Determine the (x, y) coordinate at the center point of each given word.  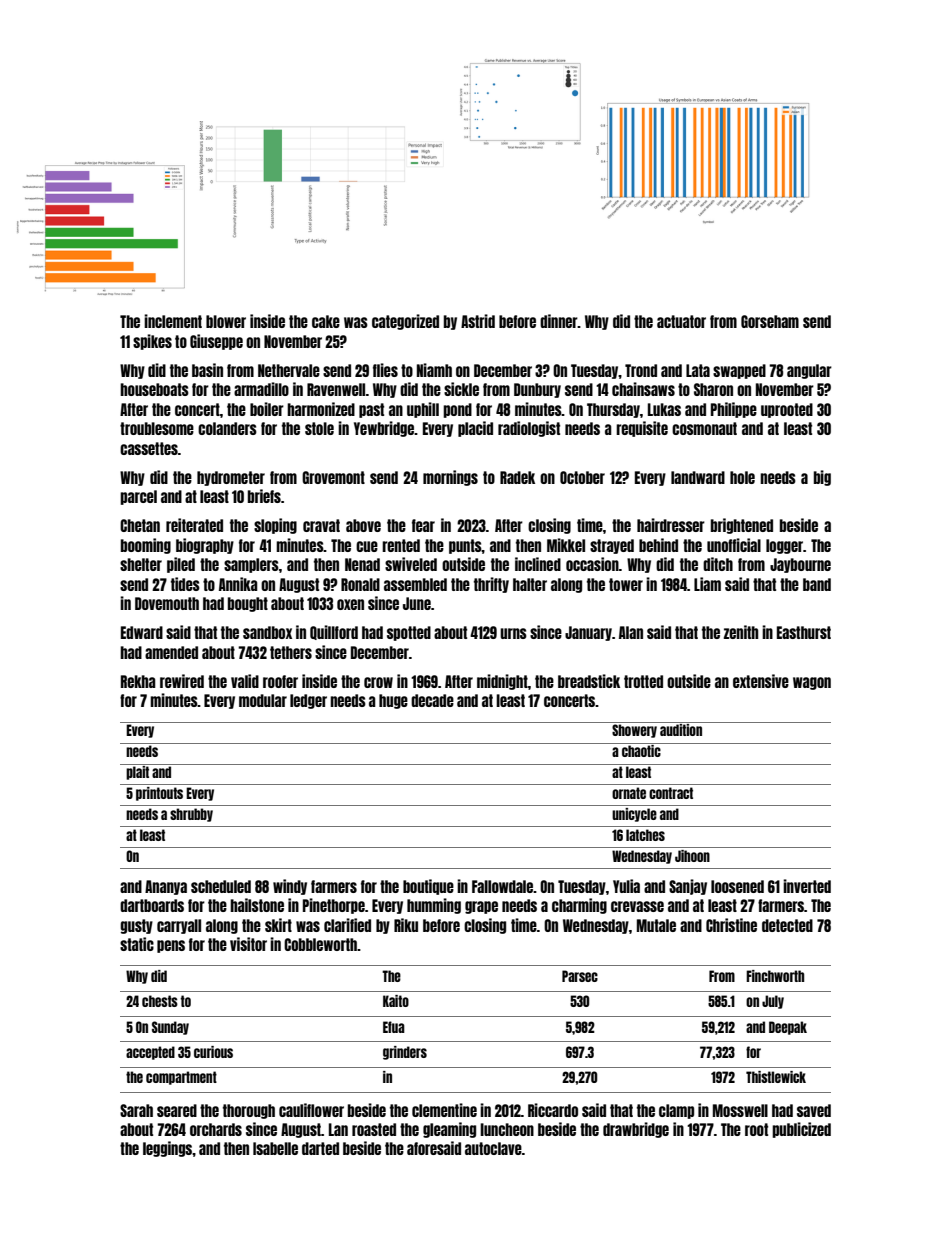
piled (181, 565)
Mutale (656, 925)
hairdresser (671, 525)
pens (171, 946)
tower (626, 584)
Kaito (396, 1001)
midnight (502, 682)
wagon (812, 683)
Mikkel (566, 545)
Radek (517, 477)
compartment (181, 1078)
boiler (267, 409)
